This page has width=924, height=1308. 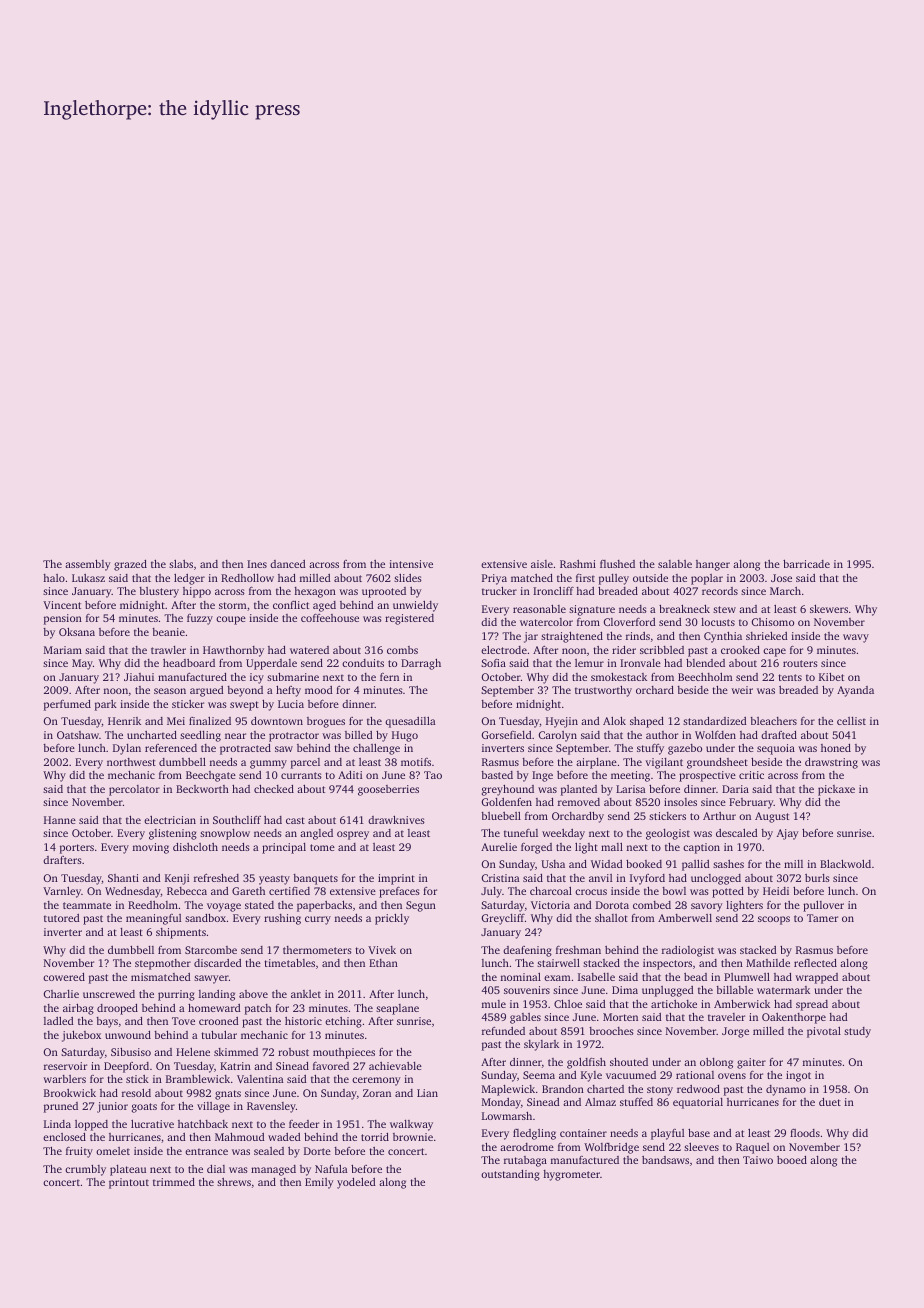 I want to click on wrapped, so click(x=816, y=978).
